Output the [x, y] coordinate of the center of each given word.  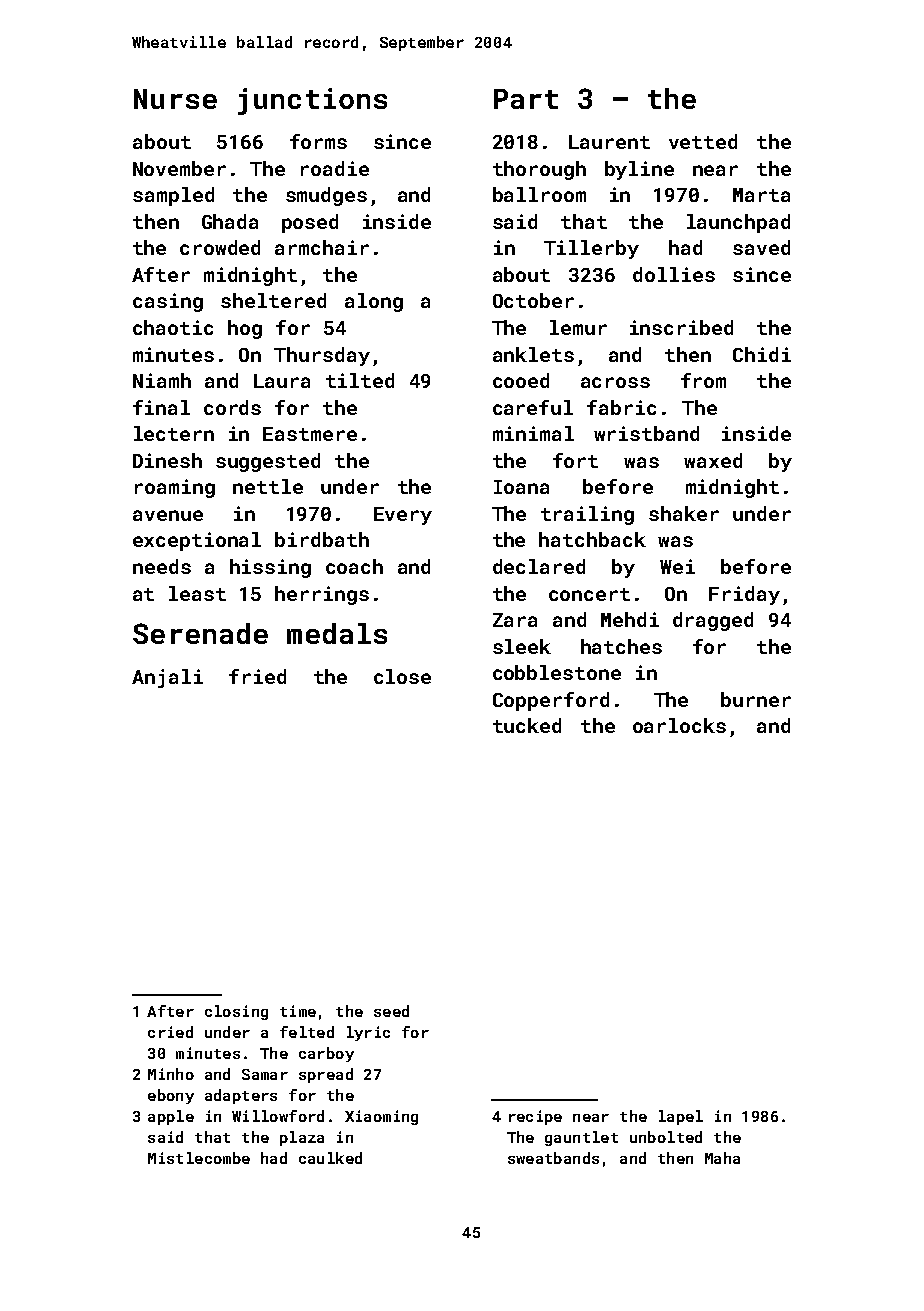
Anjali [167, 678]
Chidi [762, 354]
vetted [703, 141]
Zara [515, 620]
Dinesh [167, 460]
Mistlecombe [199, 1158]
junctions [312, 101]
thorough [539, 170]
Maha [722, 1158]
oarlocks [679, 725]
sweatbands [553, 1158]
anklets [533, 354]
